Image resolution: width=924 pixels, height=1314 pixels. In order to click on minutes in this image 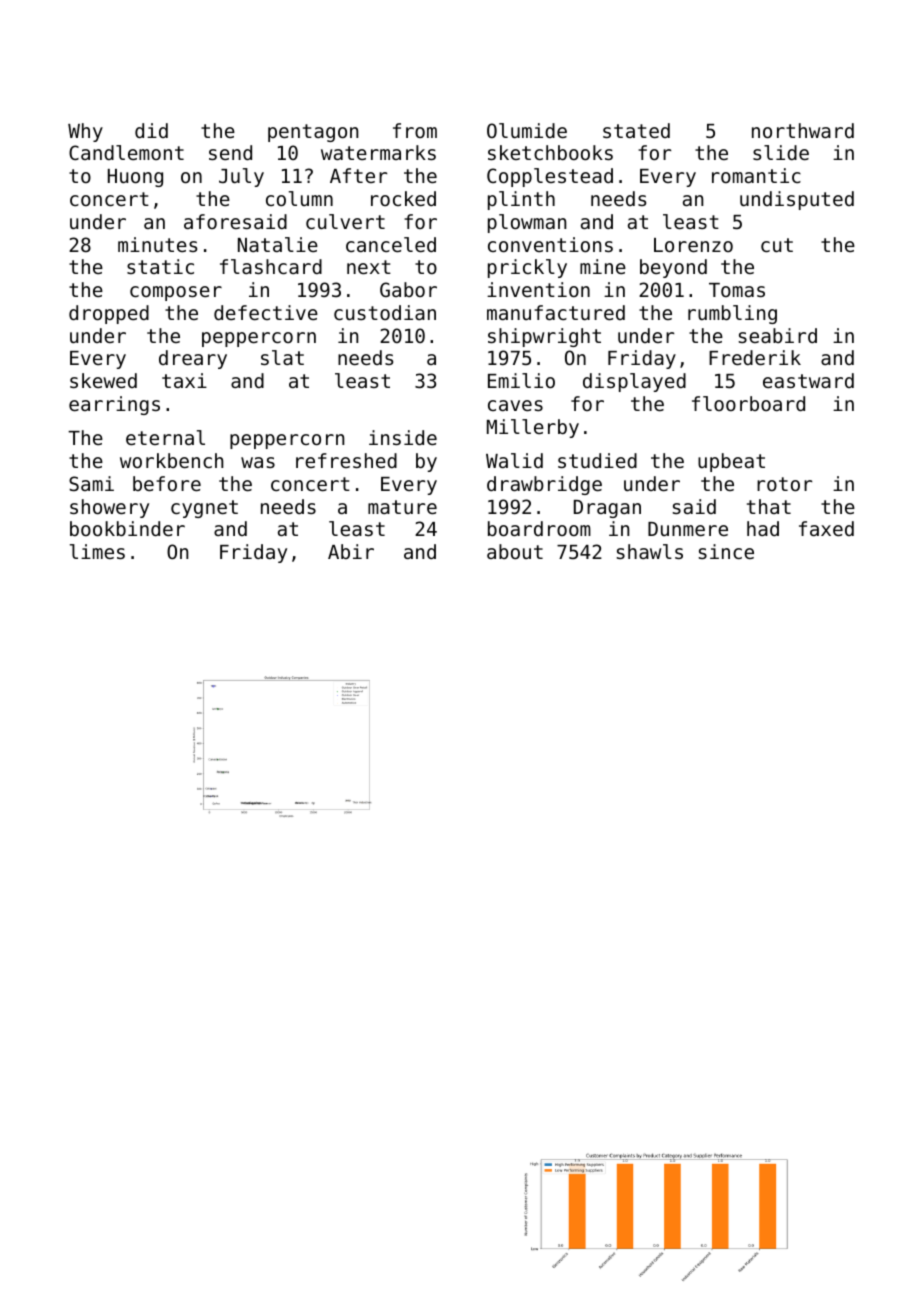, I will do `click(157, 244)`.
